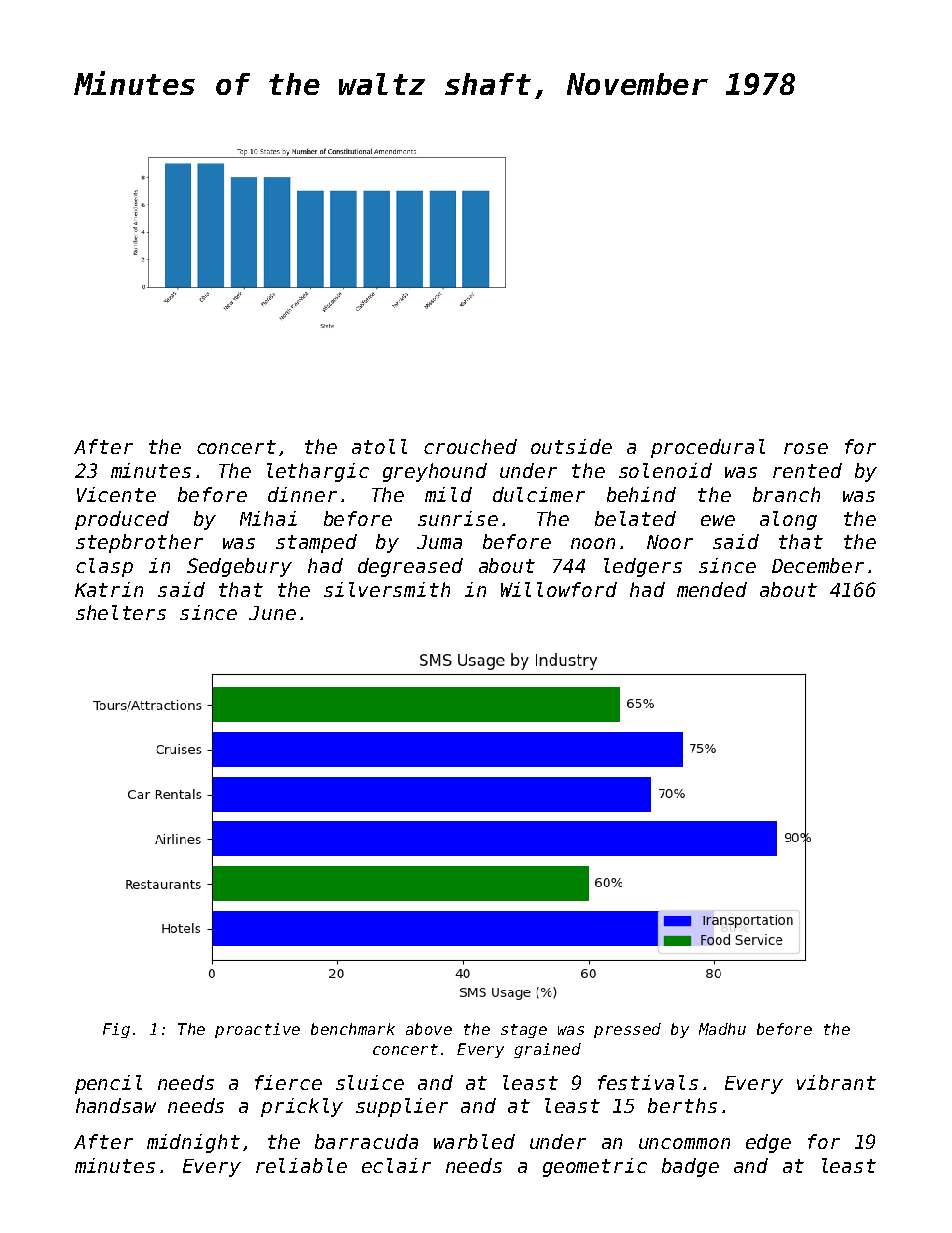 This document has height=1233, width=952. I want to click on shelters, so click(121, 612).
